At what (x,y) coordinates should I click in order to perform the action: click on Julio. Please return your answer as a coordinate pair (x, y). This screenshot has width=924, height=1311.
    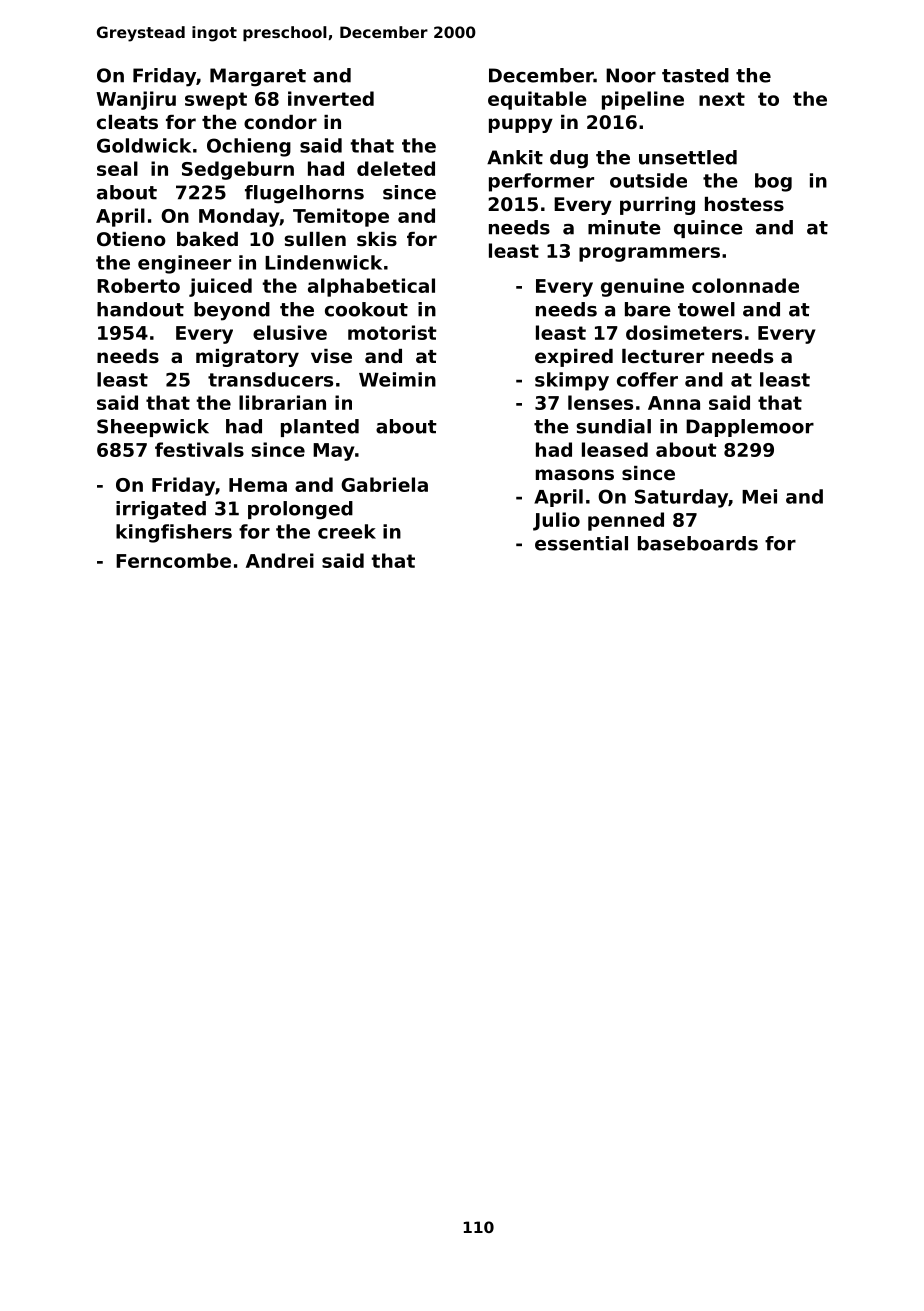
    Looking at the image, I should click on (556, 521).
